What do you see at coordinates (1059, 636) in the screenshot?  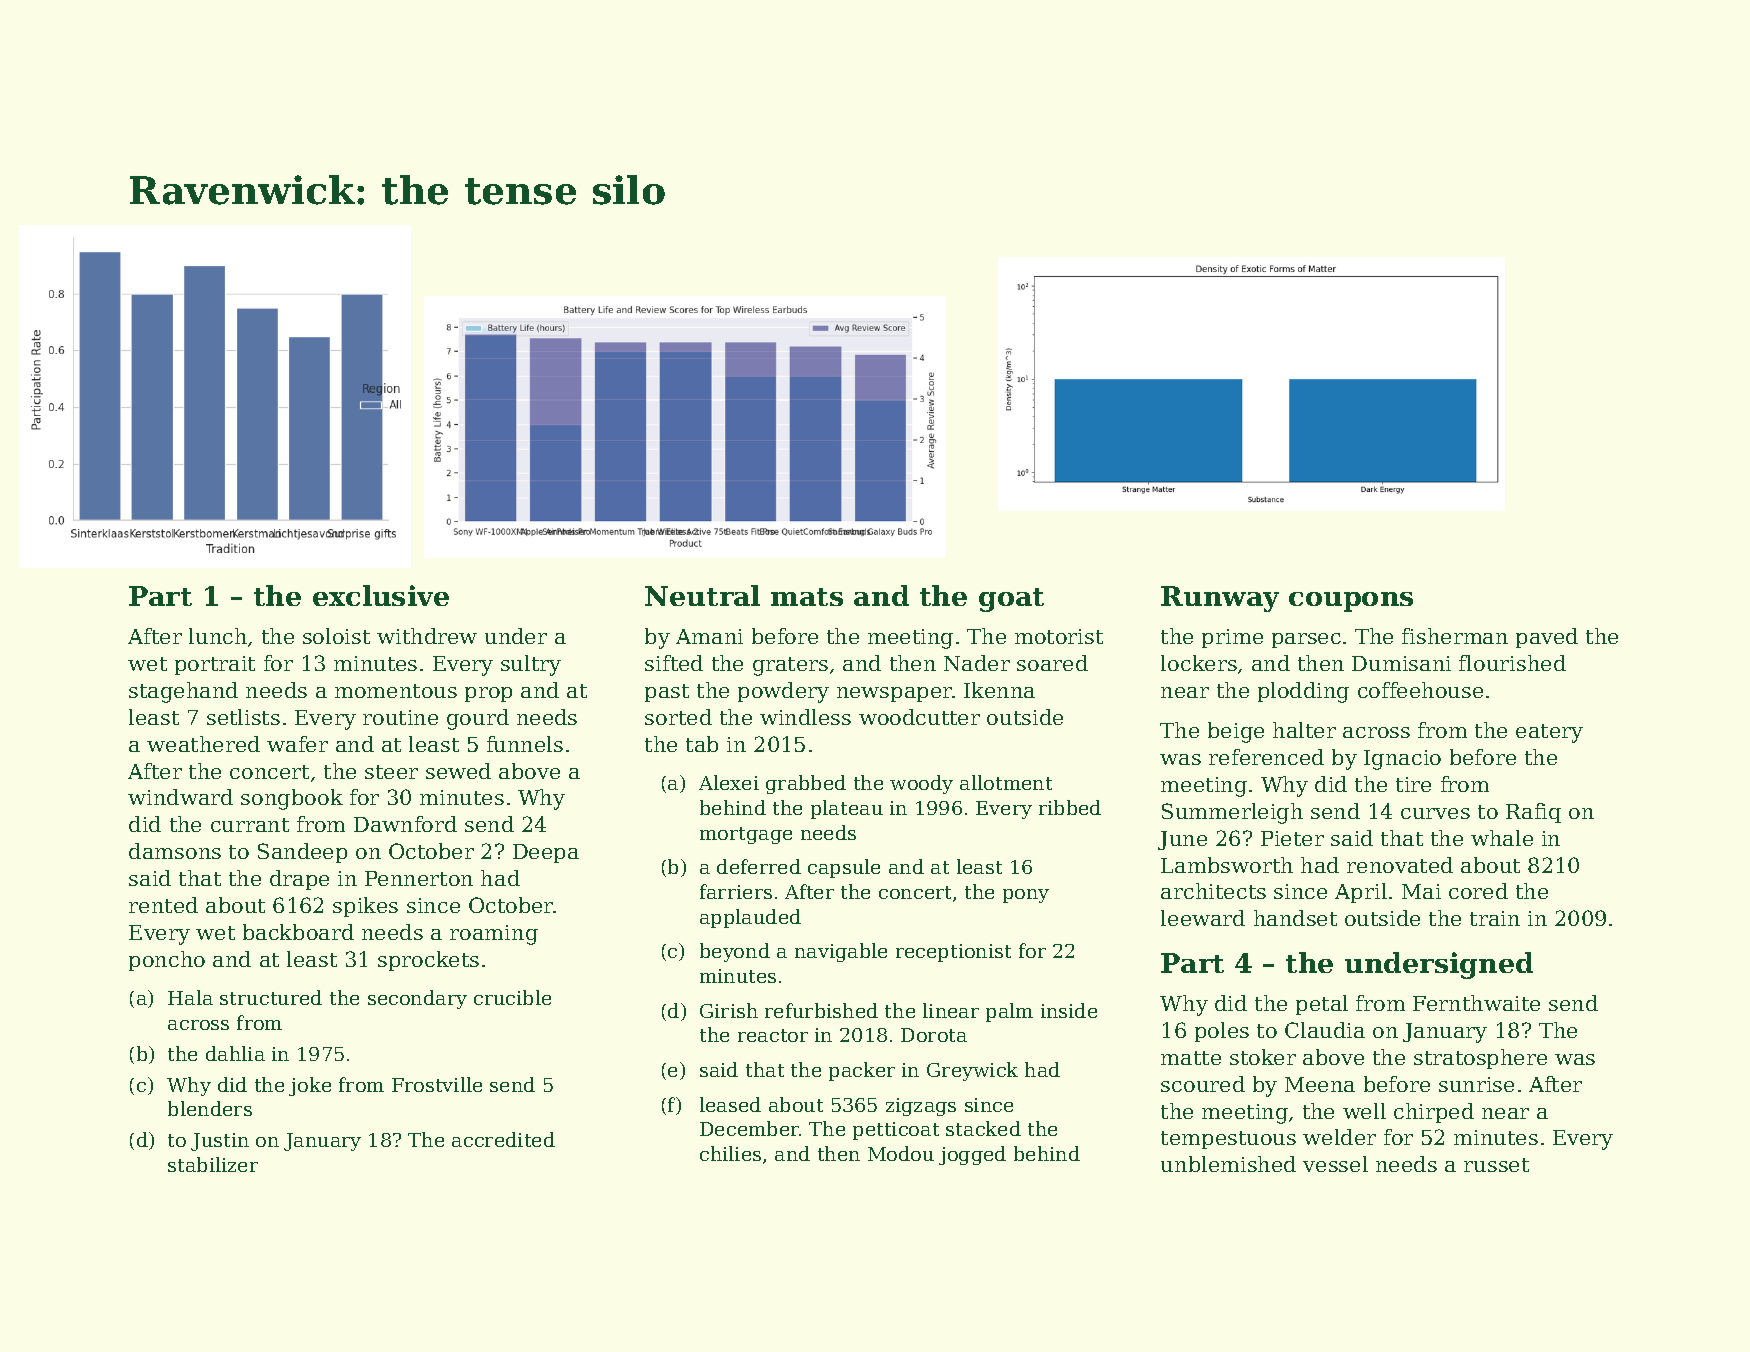 I see `motorist` at bounding box center [1059, 636].
